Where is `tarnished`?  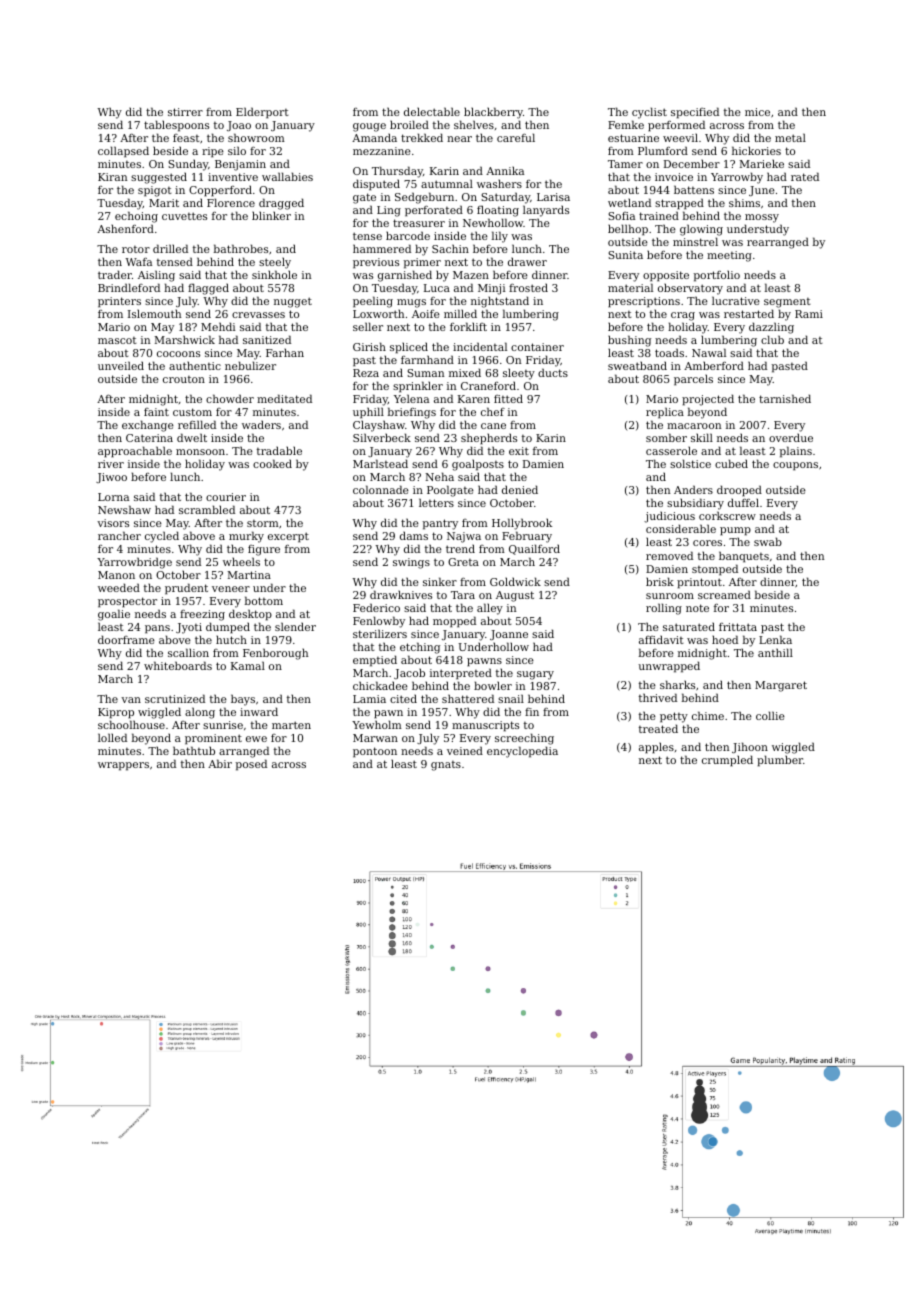 tarnished is located at coordinates (785, 398).
